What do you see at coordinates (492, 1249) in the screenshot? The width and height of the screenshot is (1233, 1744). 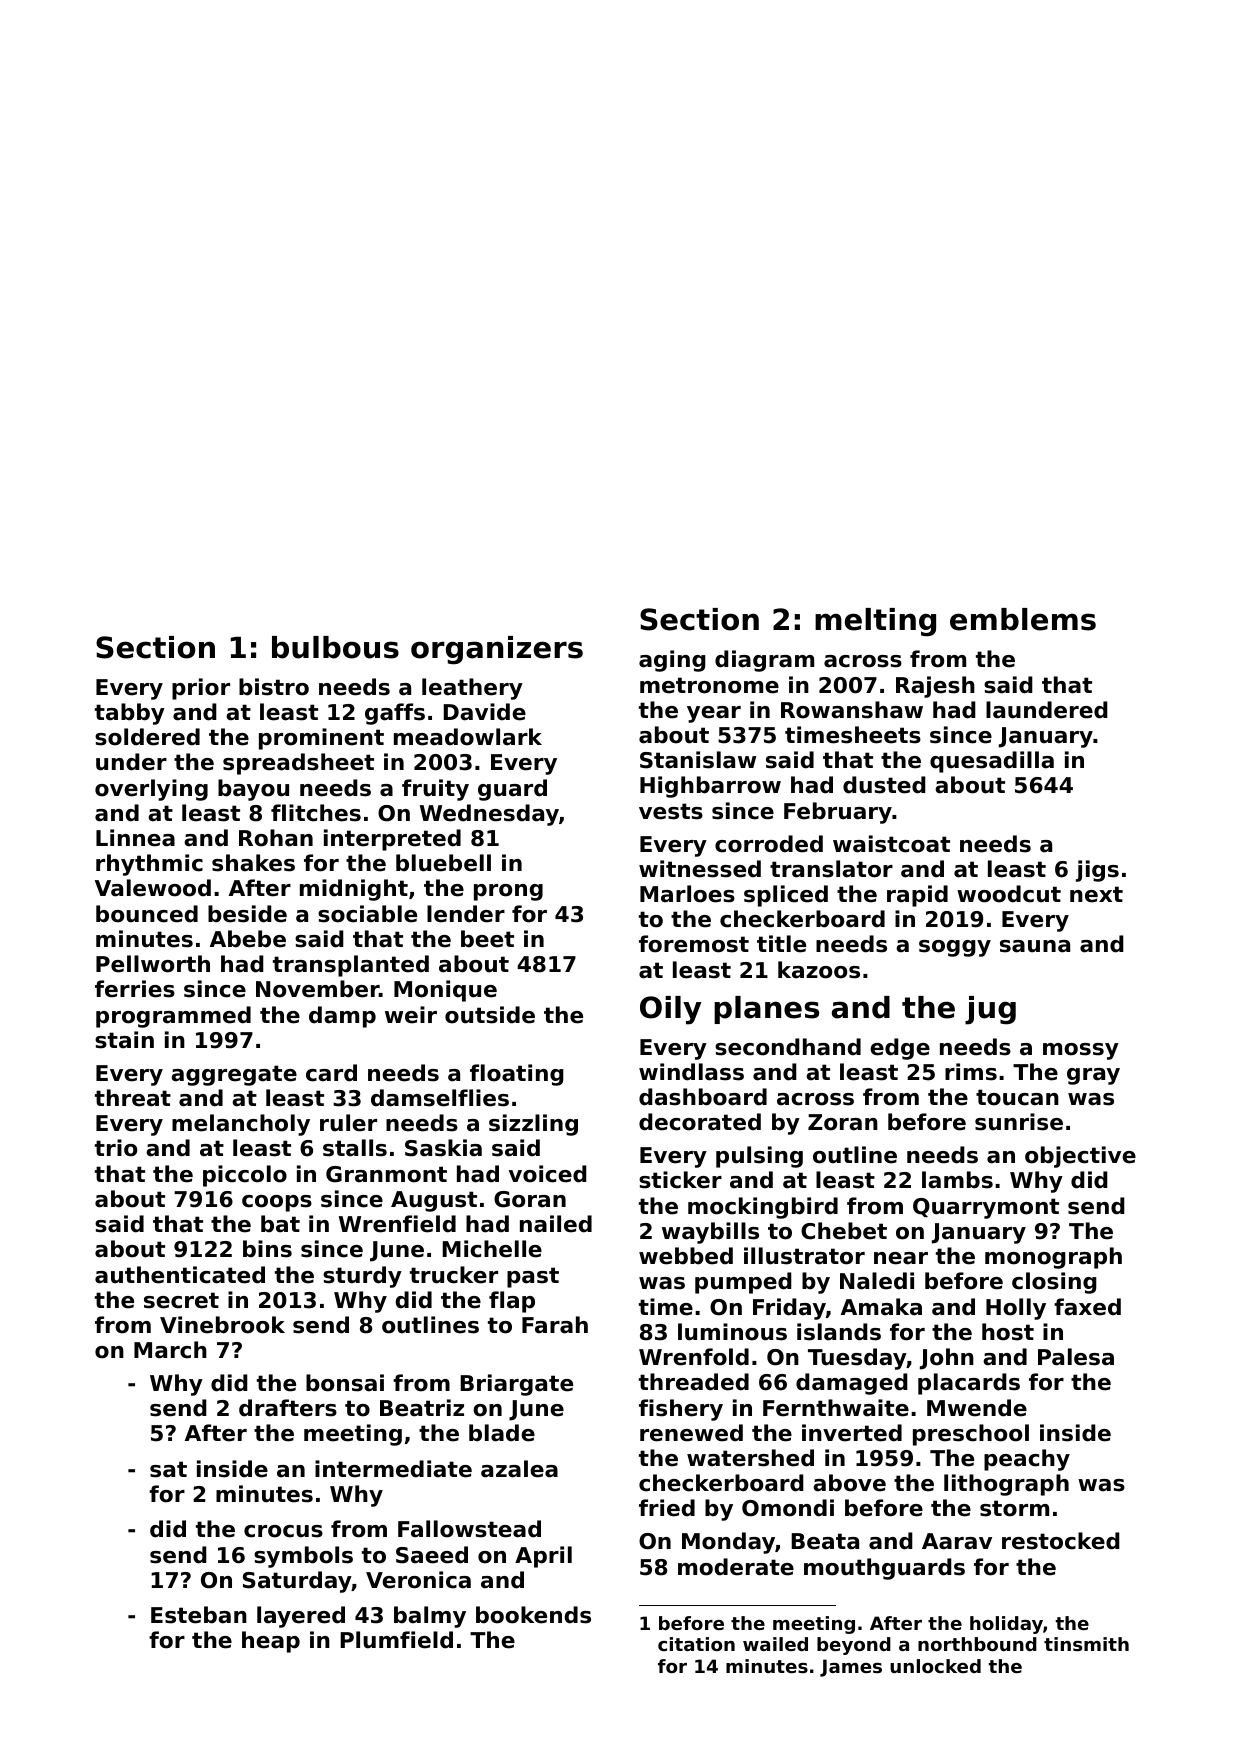 I see `Michelle` at bounding box center [492, 1249].
